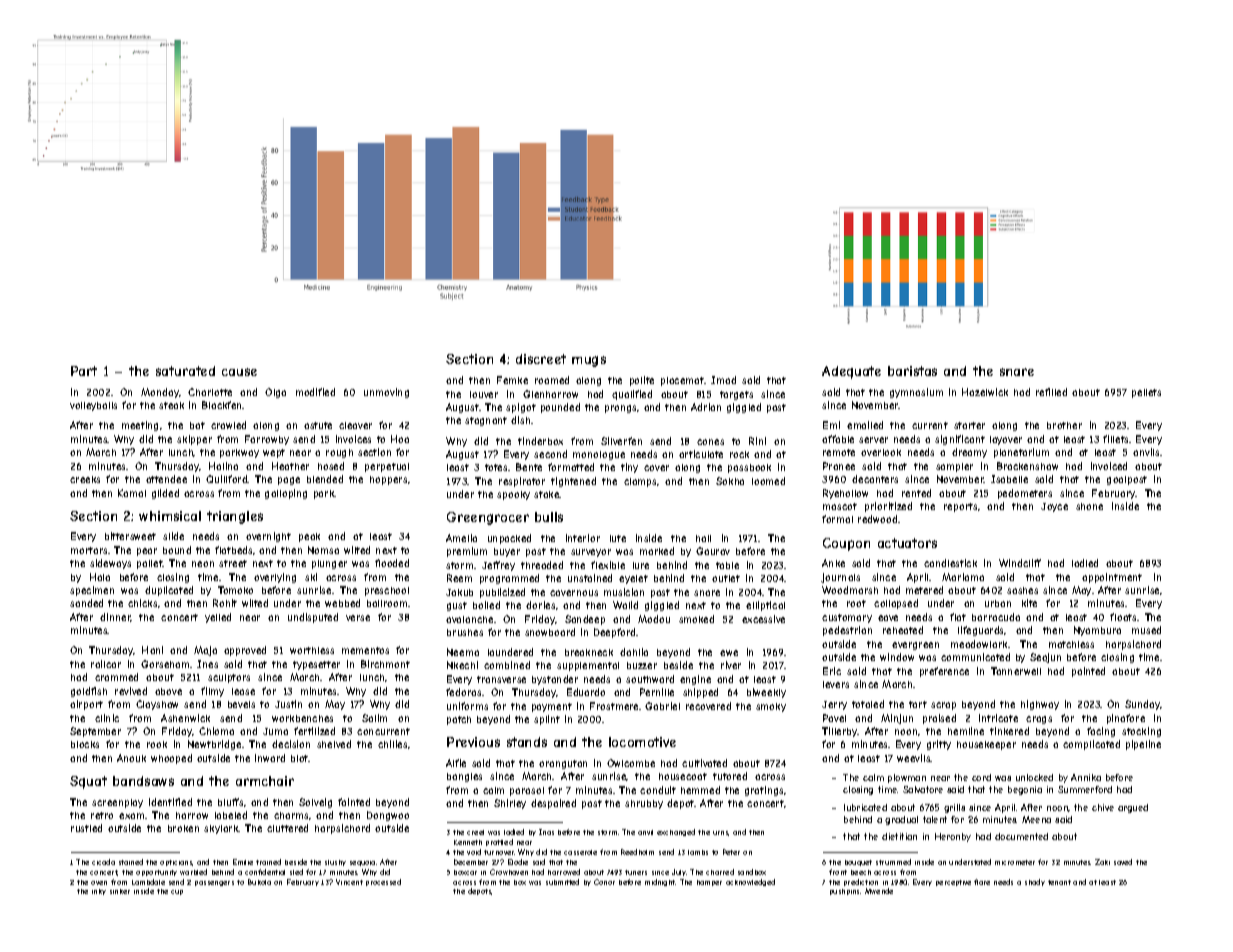 The height and width of the document is (952, 1233). I want to click on Charlotte, so click(210, 392).
